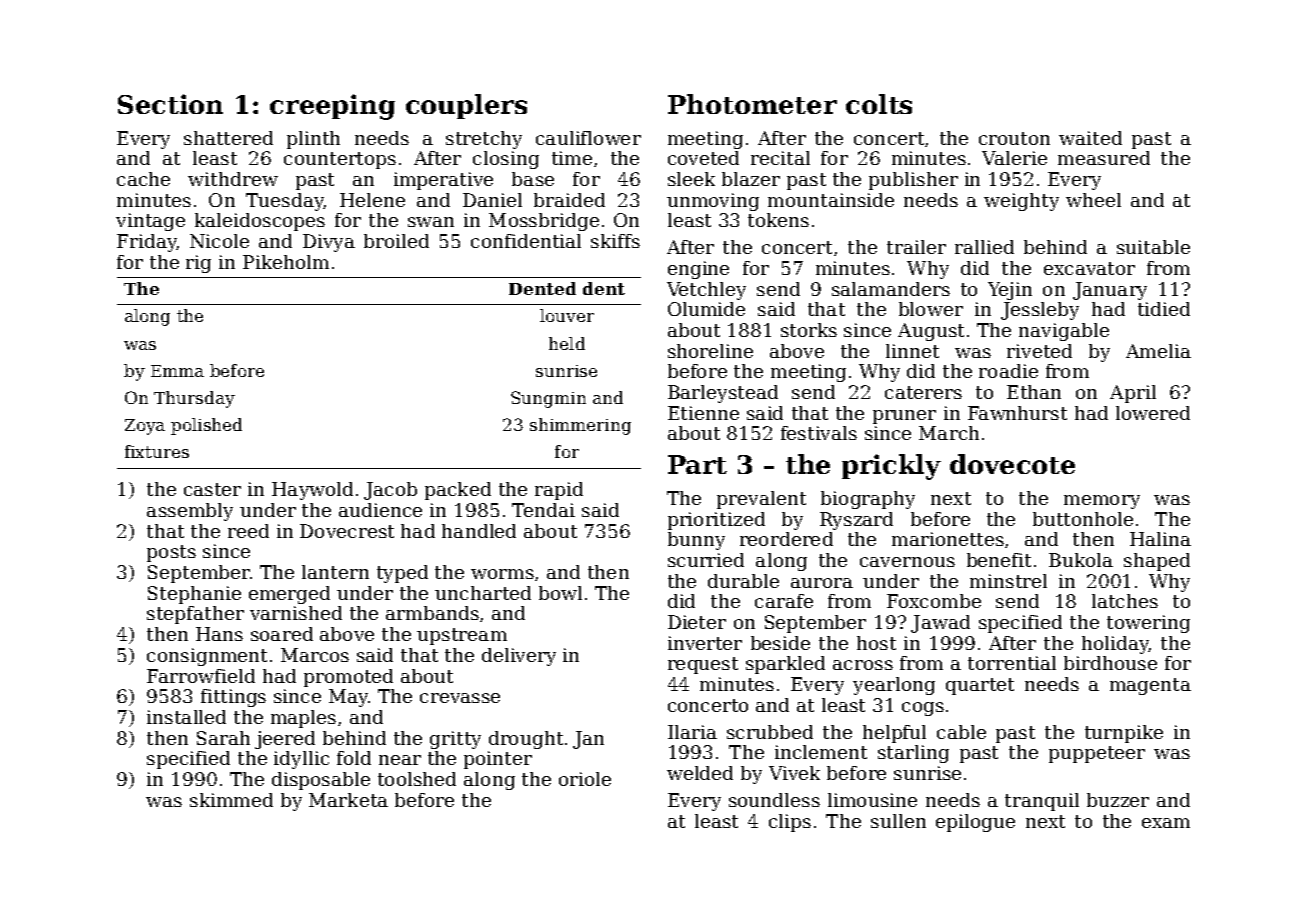 Image resolution: width=1308 pixels, height=924 pixels. I want to click on sullen, so click(898, 821).
